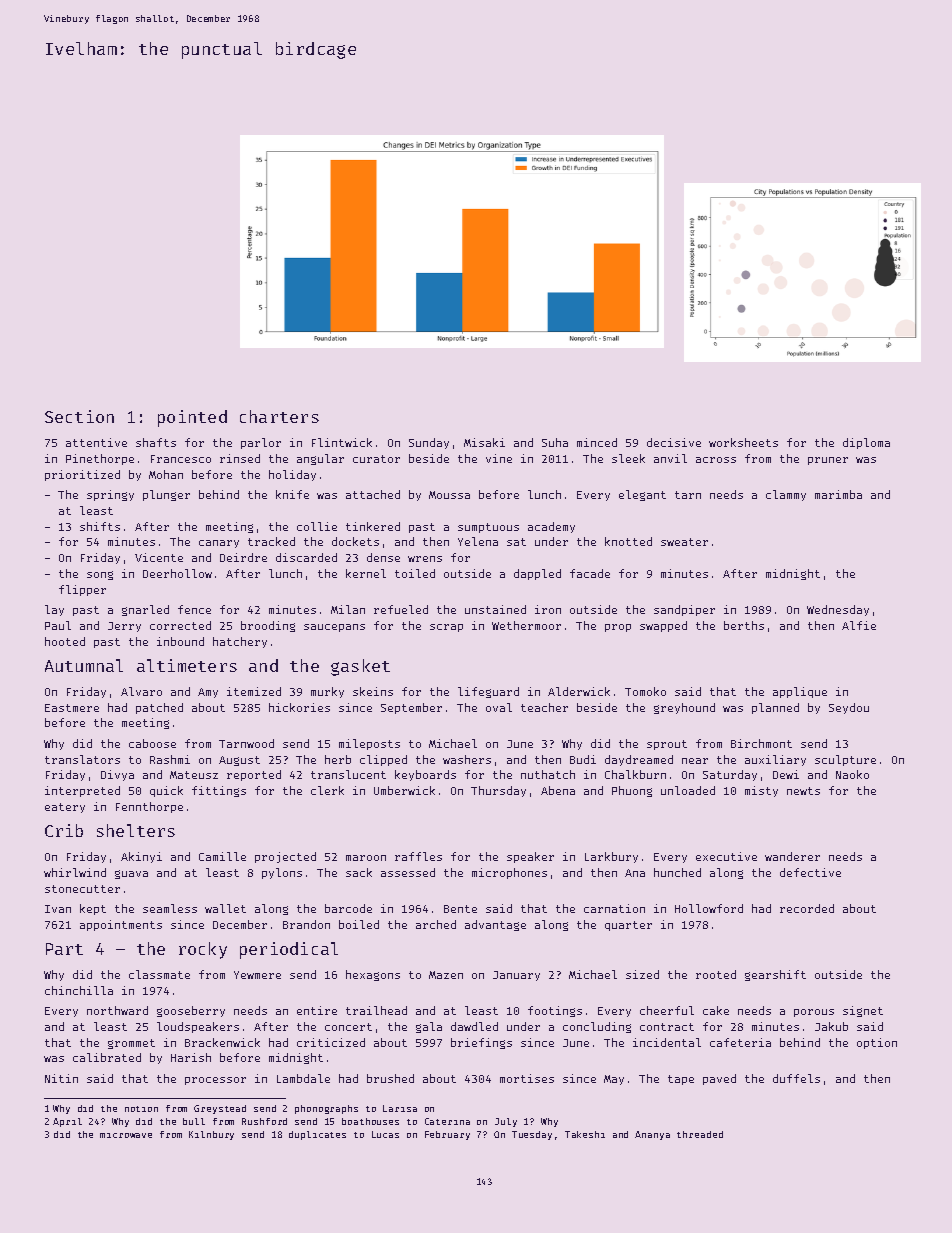  I want to click on Eastmere, so click(72, 708).
